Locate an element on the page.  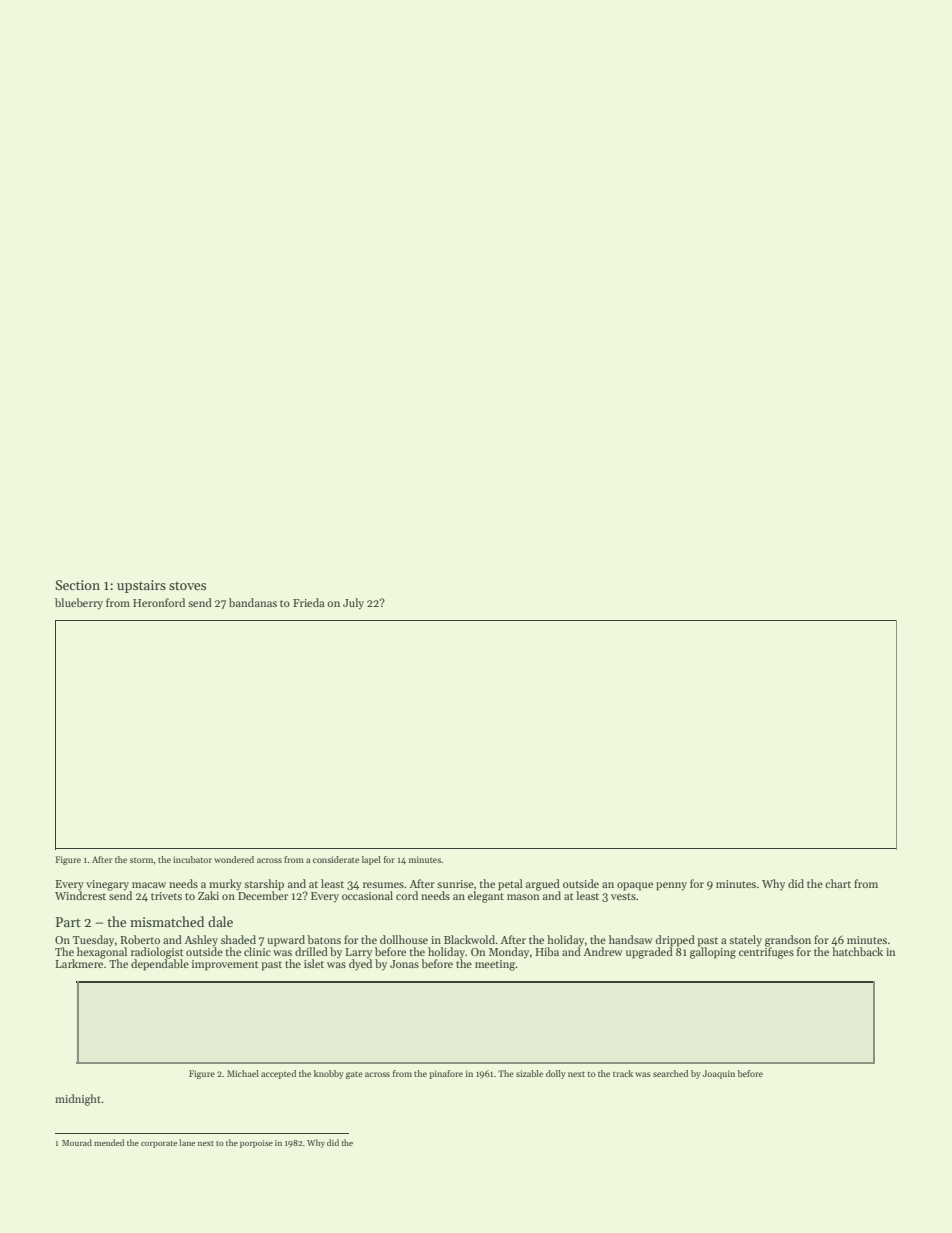
corporate is located at coordinates (159, 1144).
